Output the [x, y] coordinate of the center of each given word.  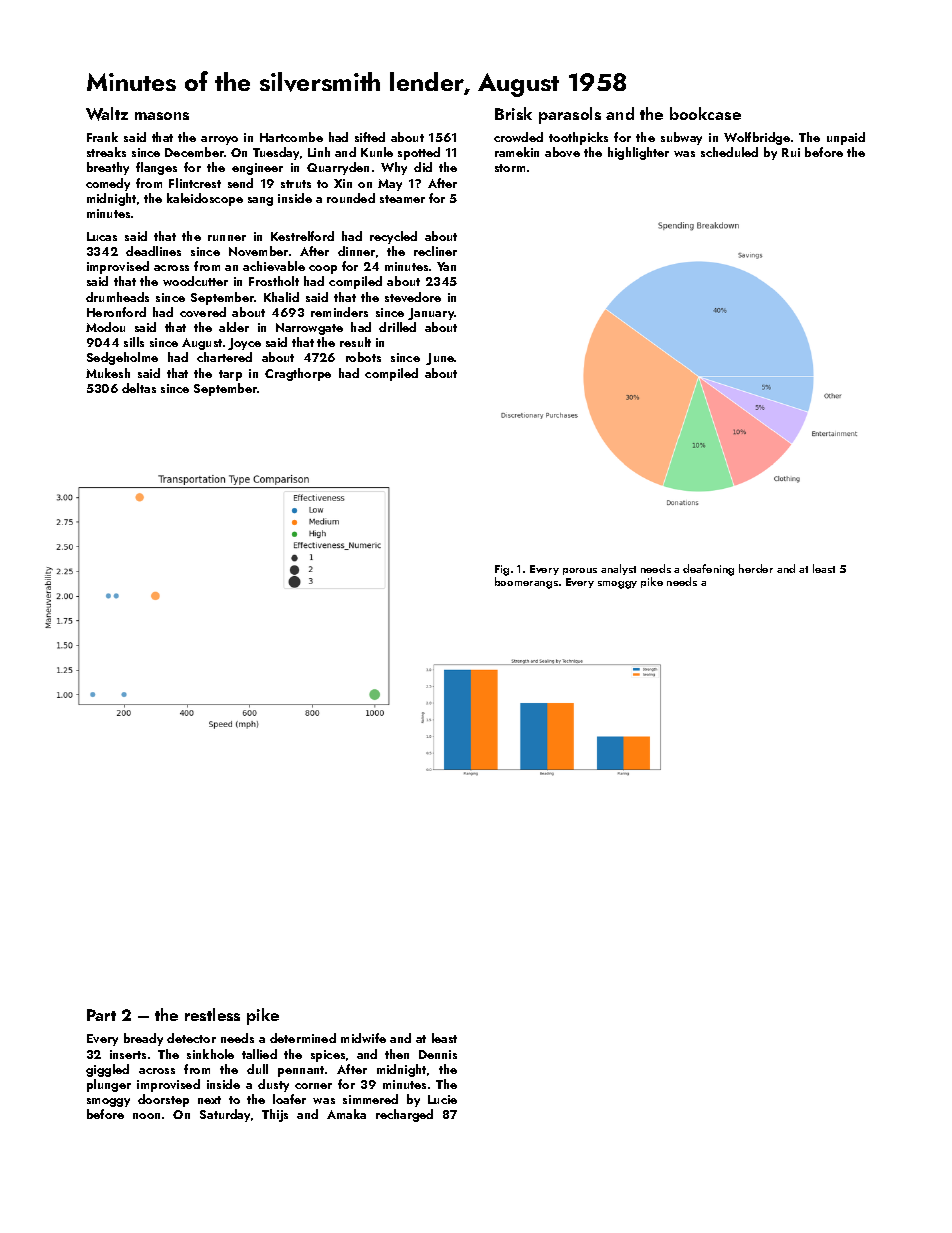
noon [146, 1116]
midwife [363, 1038]
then [397, 1054]
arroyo [219, 140]
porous [580, 571]
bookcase [705, 113]
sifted [370, 137]
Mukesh [108, 373]
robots [363, 357]
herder [756, 568]
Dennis [438, 1054]
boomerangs [526, 583]
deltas [139, 388]
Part [101, 1015]
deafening [708, 570]
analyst [618, 569]
